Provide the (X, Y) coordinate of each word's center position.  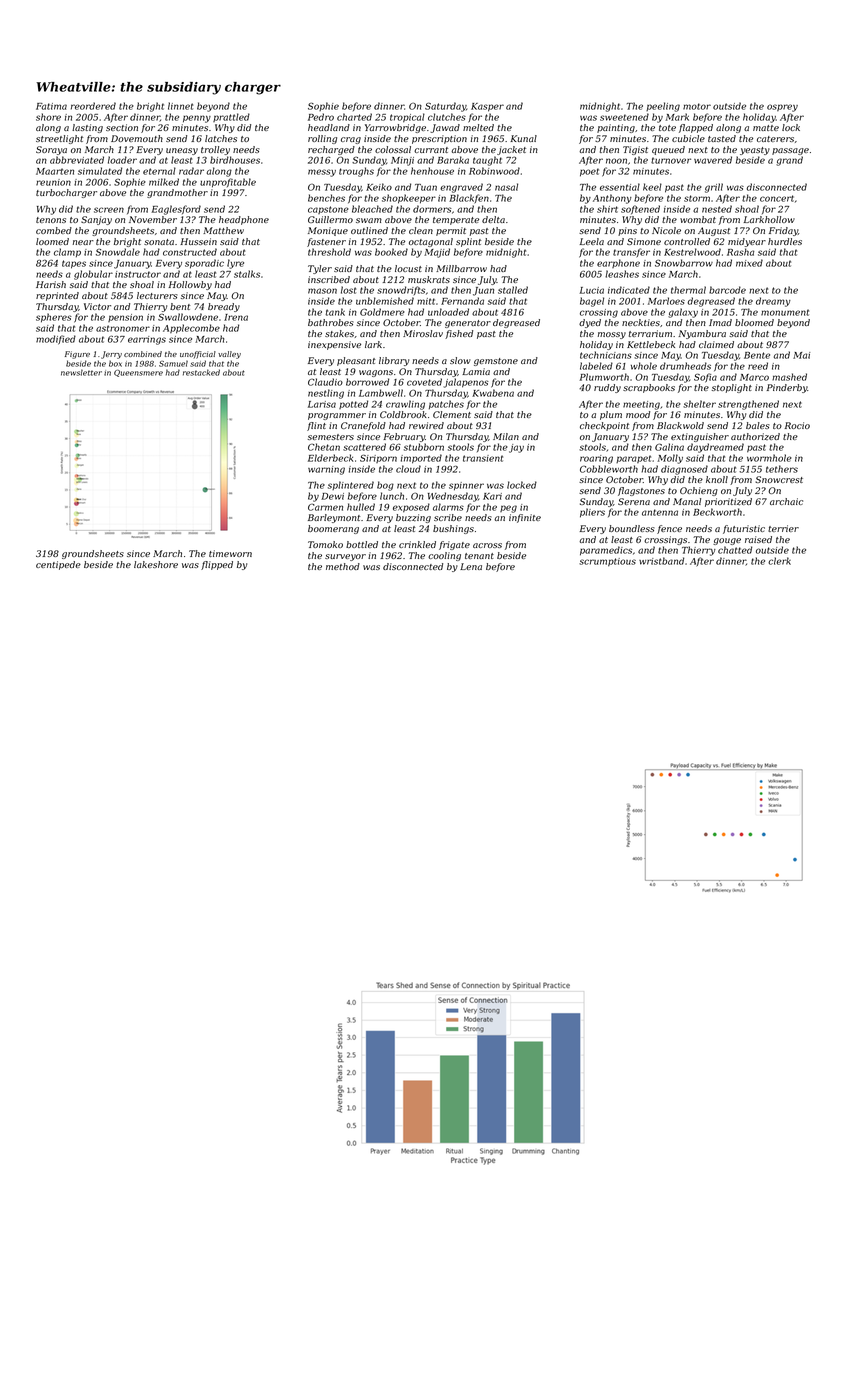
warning (326, 470)
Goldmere (382, 312)
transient (483, 458)
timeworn (230, 553)
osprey (782, 108)
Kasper (487, 107)
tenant (479, 556)
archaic (786, 501)
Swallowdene (188, 317)
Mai (801, 355)
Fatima (51, 106)
